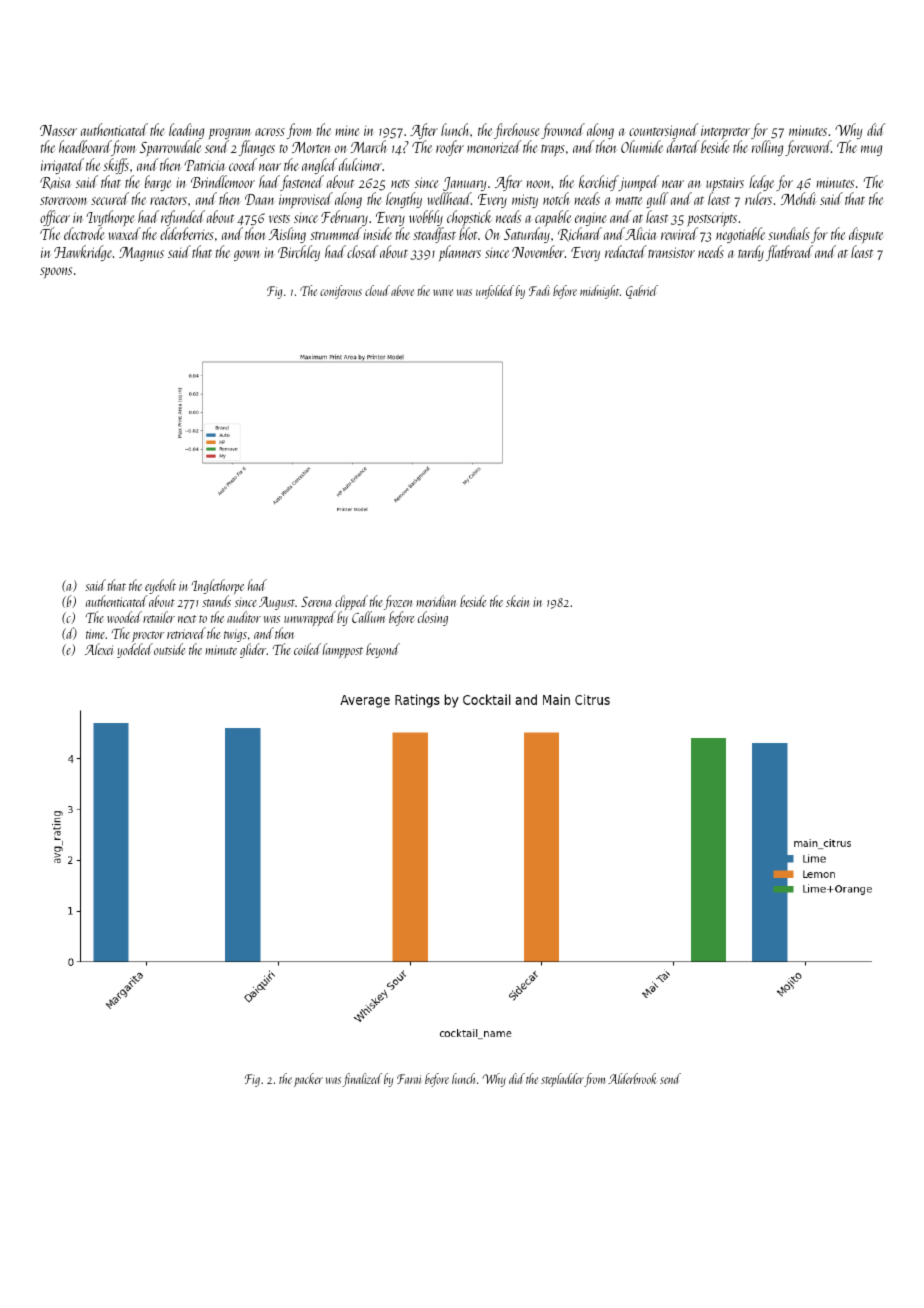 This document has width=924, height=1308. Describe the element at coordinates (409, 1079) in the document. I see `Farai` at that location.
